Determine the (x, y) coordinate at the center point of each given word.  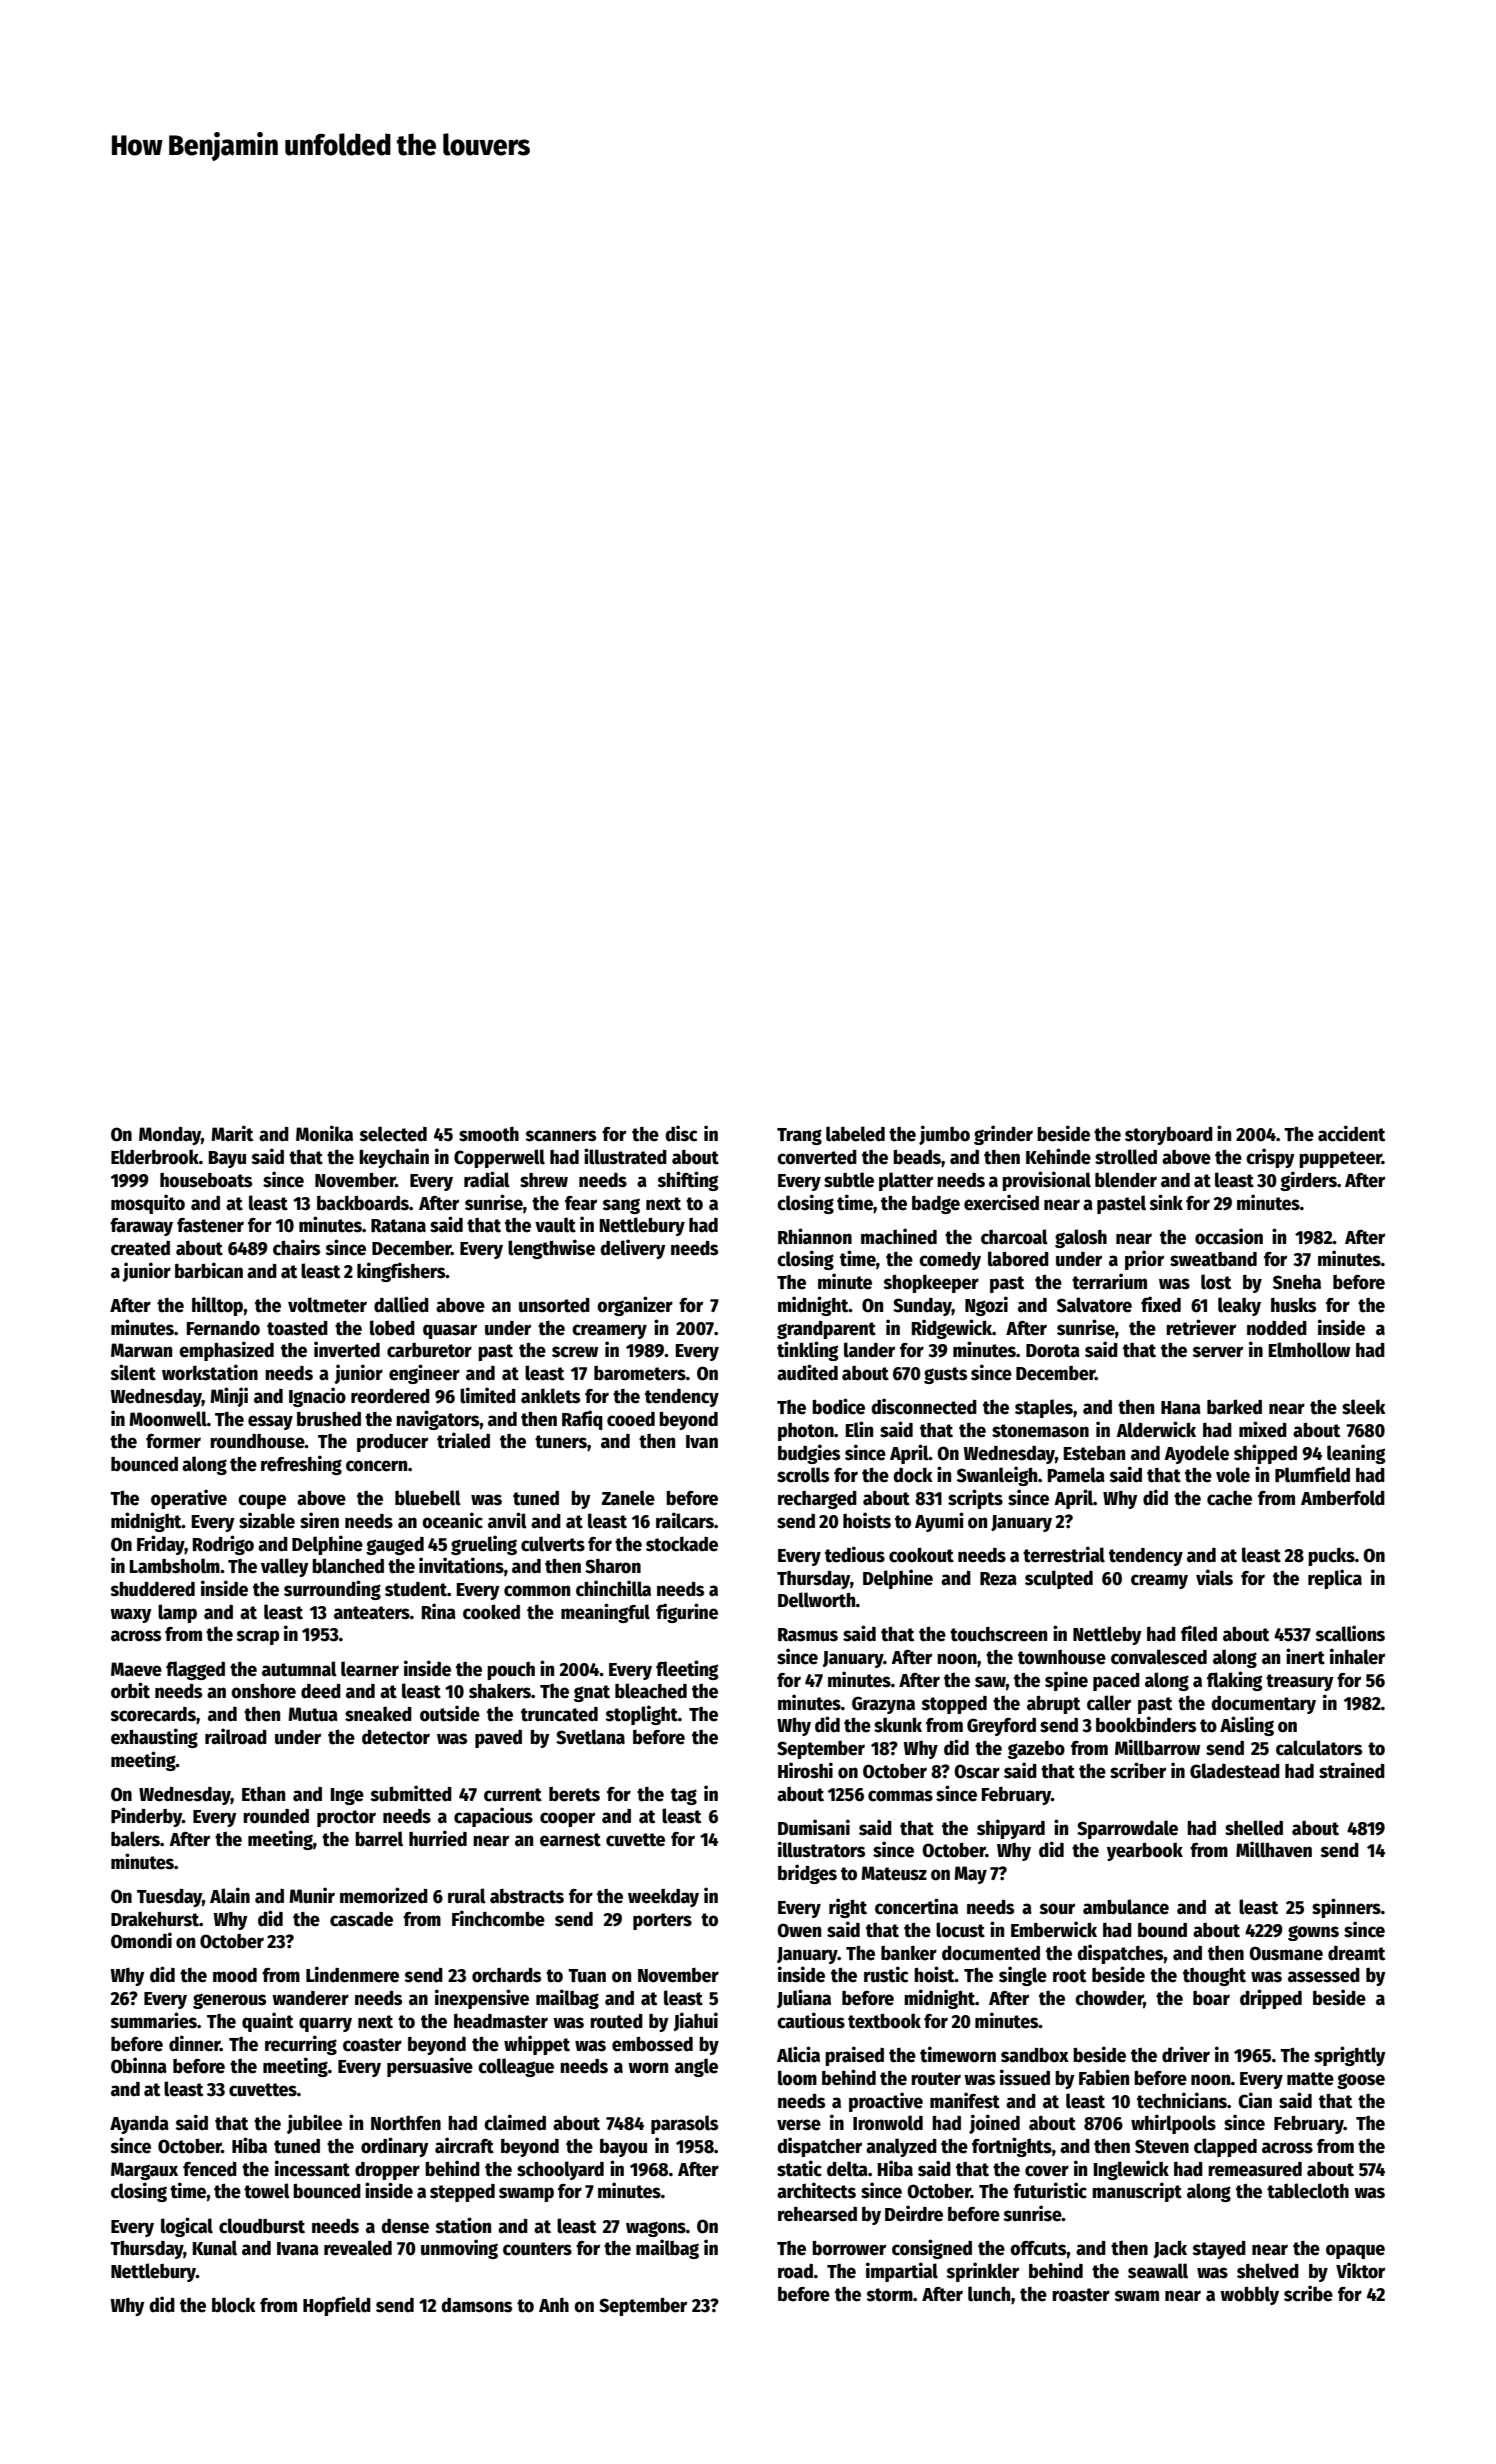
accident (1351, 1133)
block (234, 2305)
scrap (258, 1637)
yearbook (1145, 1851)
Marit (232, 1133)
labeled (855, 1134)
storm (890, 2295)
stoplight (642, 1715)
